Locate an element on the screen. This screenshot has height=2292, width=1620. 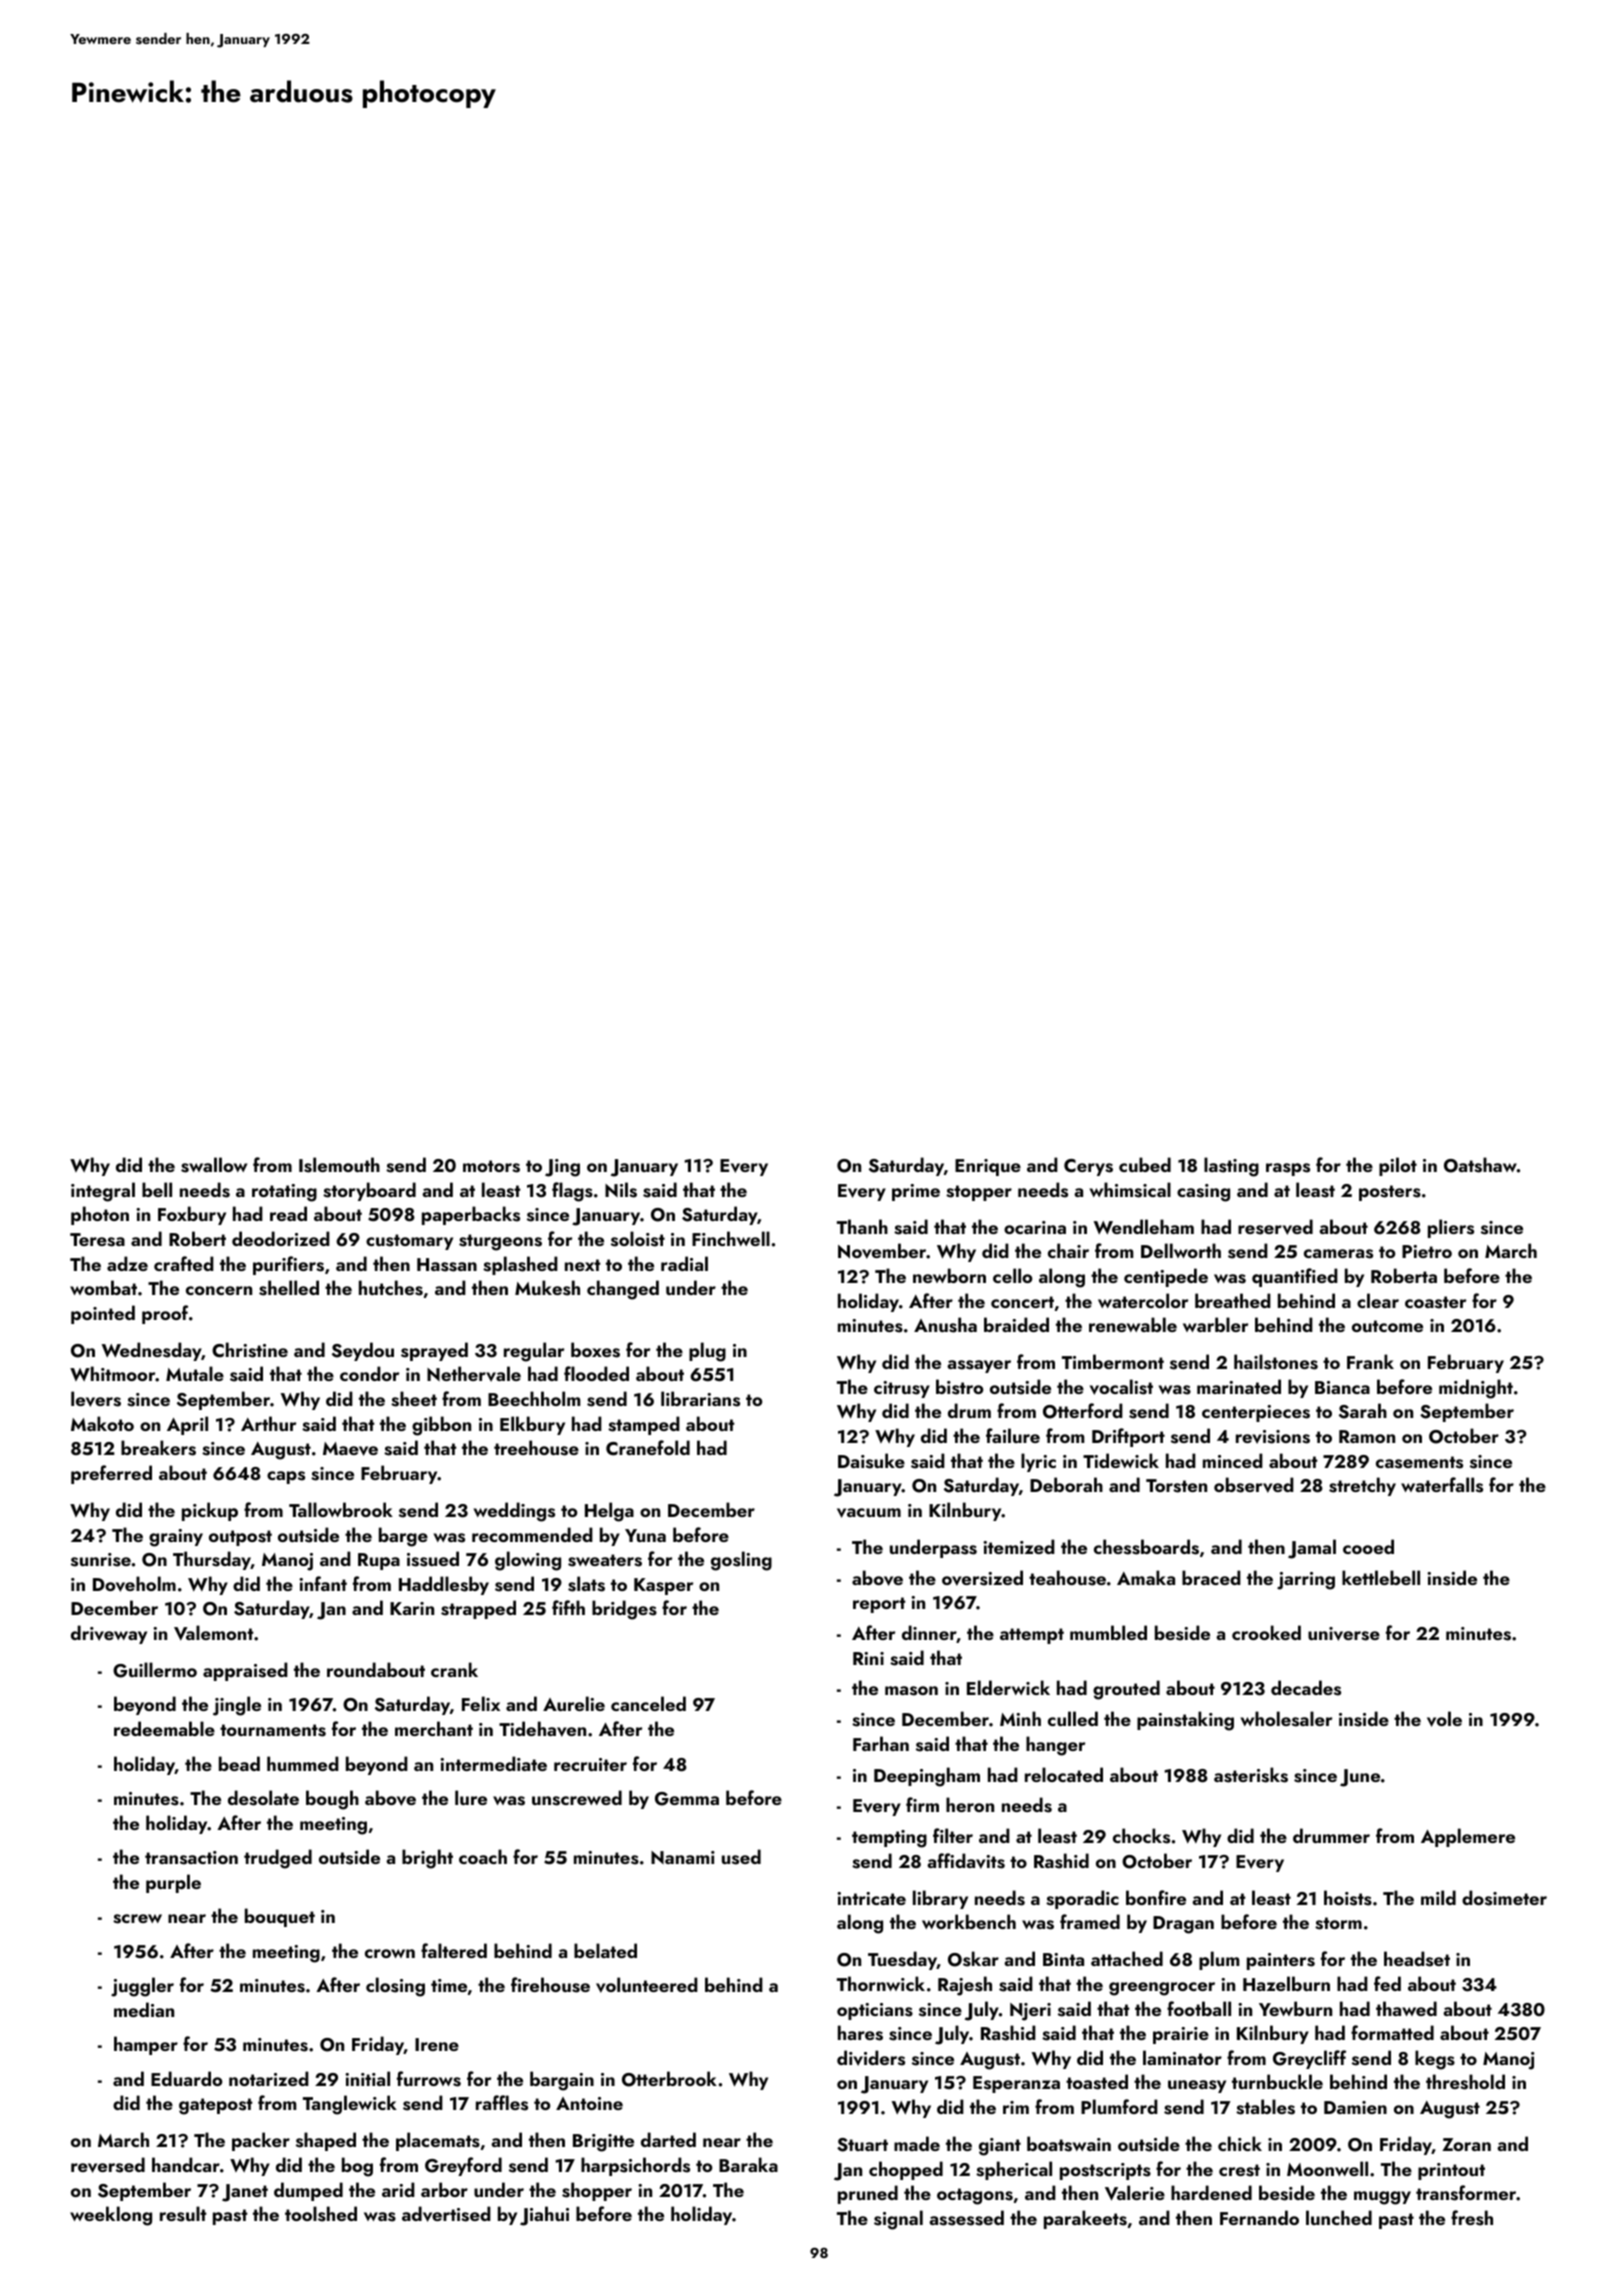
Otterbrook is located at coordinates (669, 2079).
